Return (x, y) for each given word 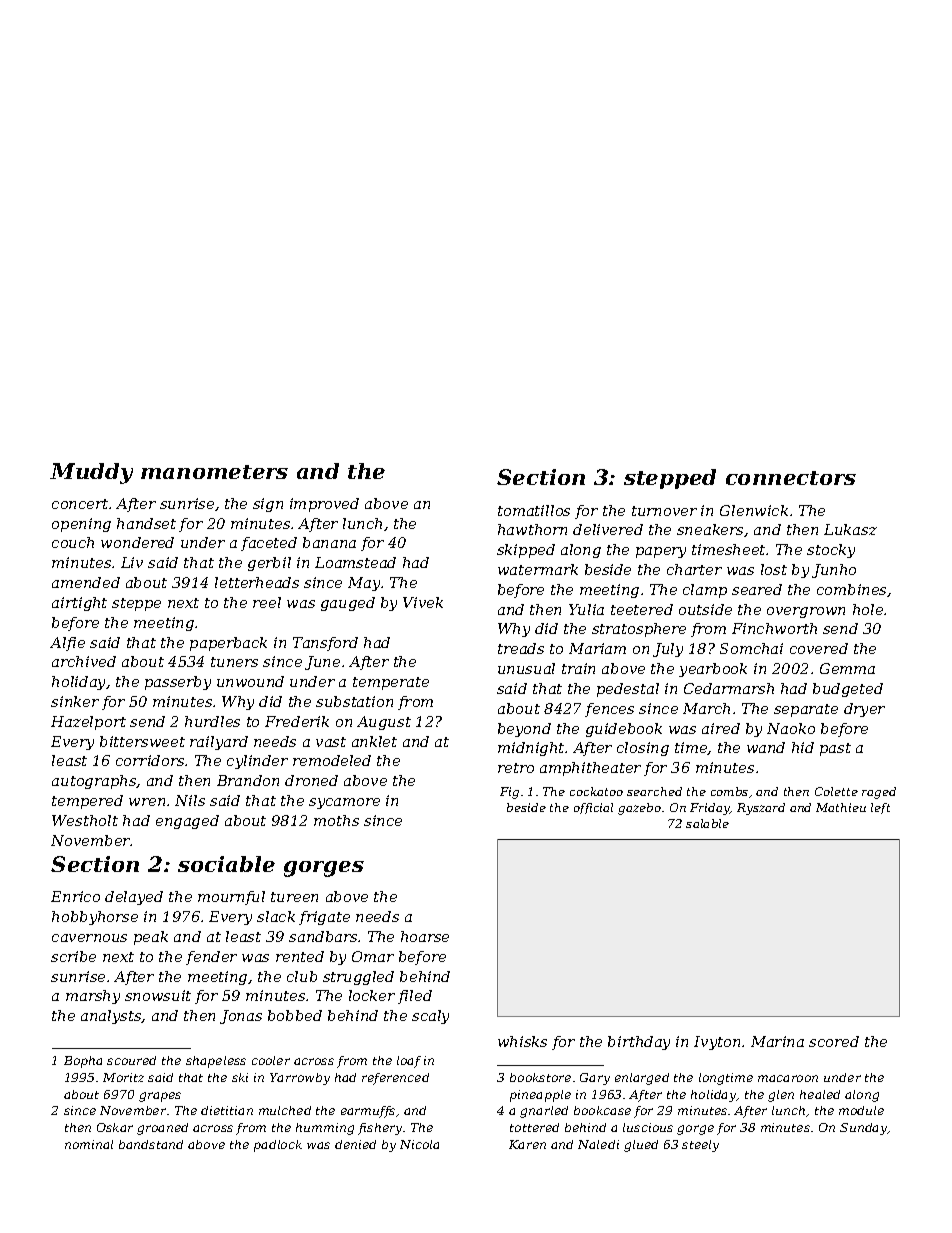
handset (146, 523)
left (880, 808)
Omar (373, 956)
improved (324, 505)
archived (84, 661)
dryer (864, 710)
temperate (391, 683)
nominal (89, 1144)
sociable (226, 864)
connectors (791, 478)
